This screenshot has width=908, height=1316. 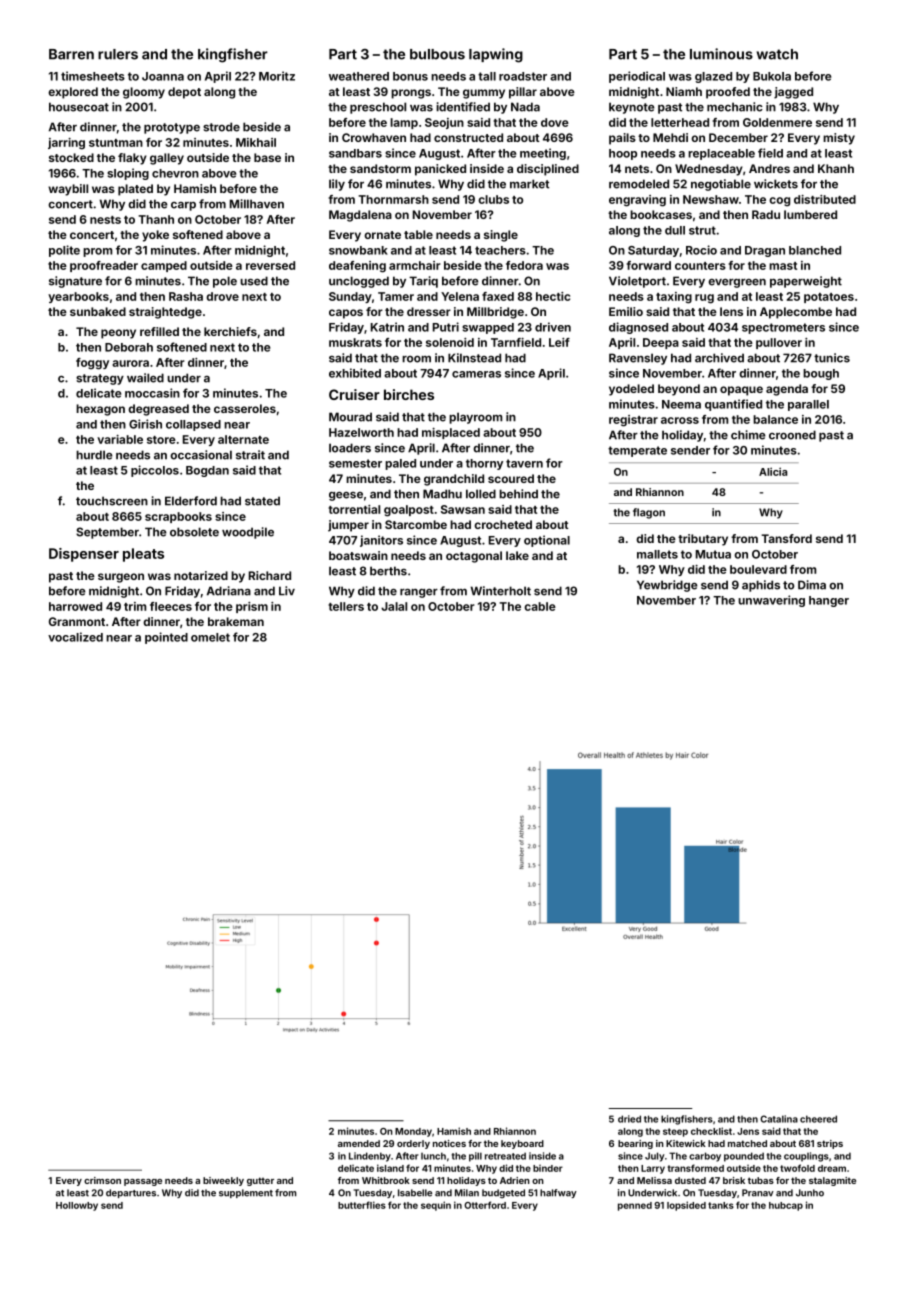 What do you see at coordinates (77, 1206) in the screenshot?
I see `Hollowby` at bounding box center [77, 1206].
